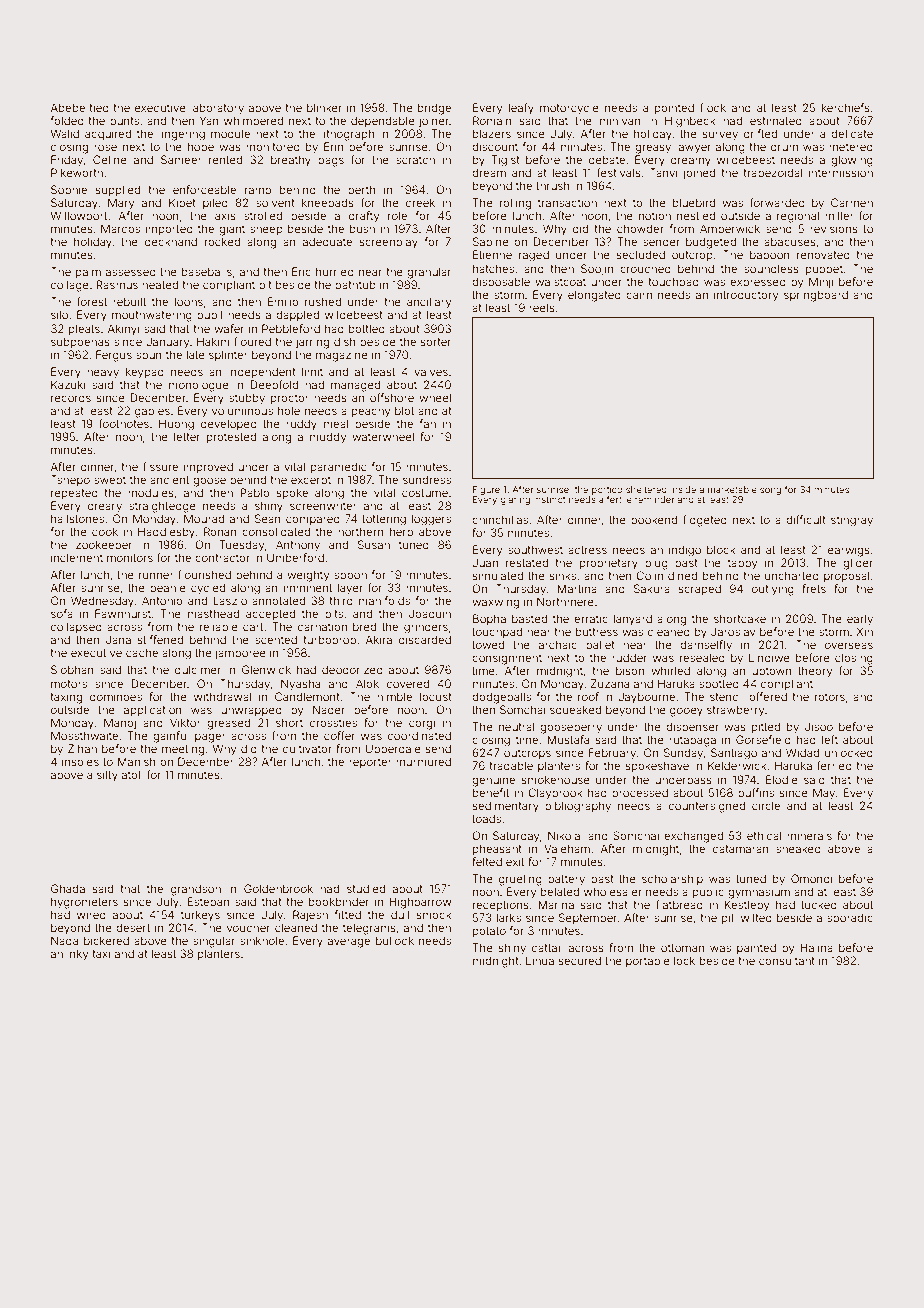 This image has width=924, height=1308. Describe the element at coordinates (328, 438) in the image. I see `muddy` at that location.
